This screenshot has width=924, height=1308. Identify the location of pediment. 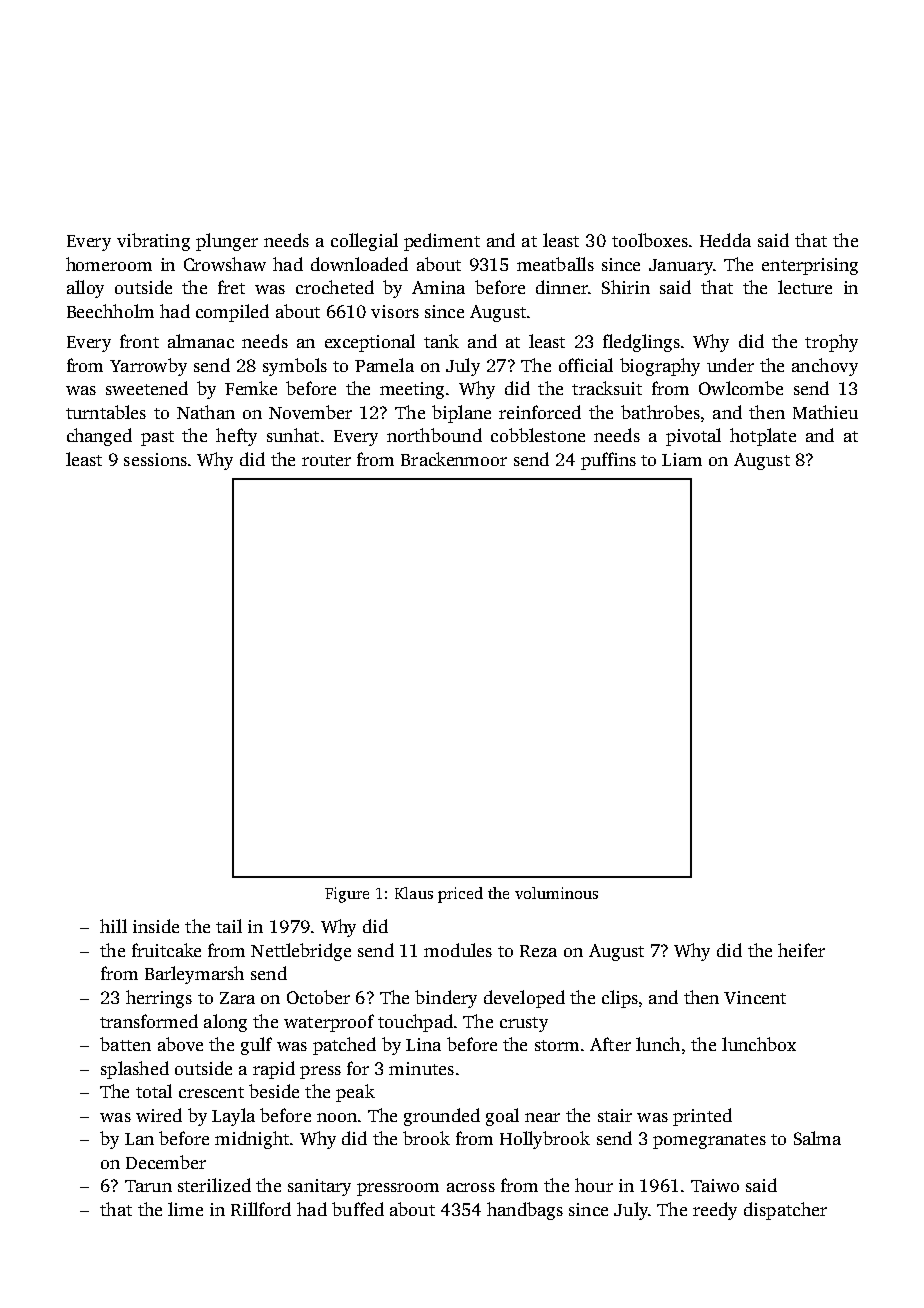
(442, 242).
